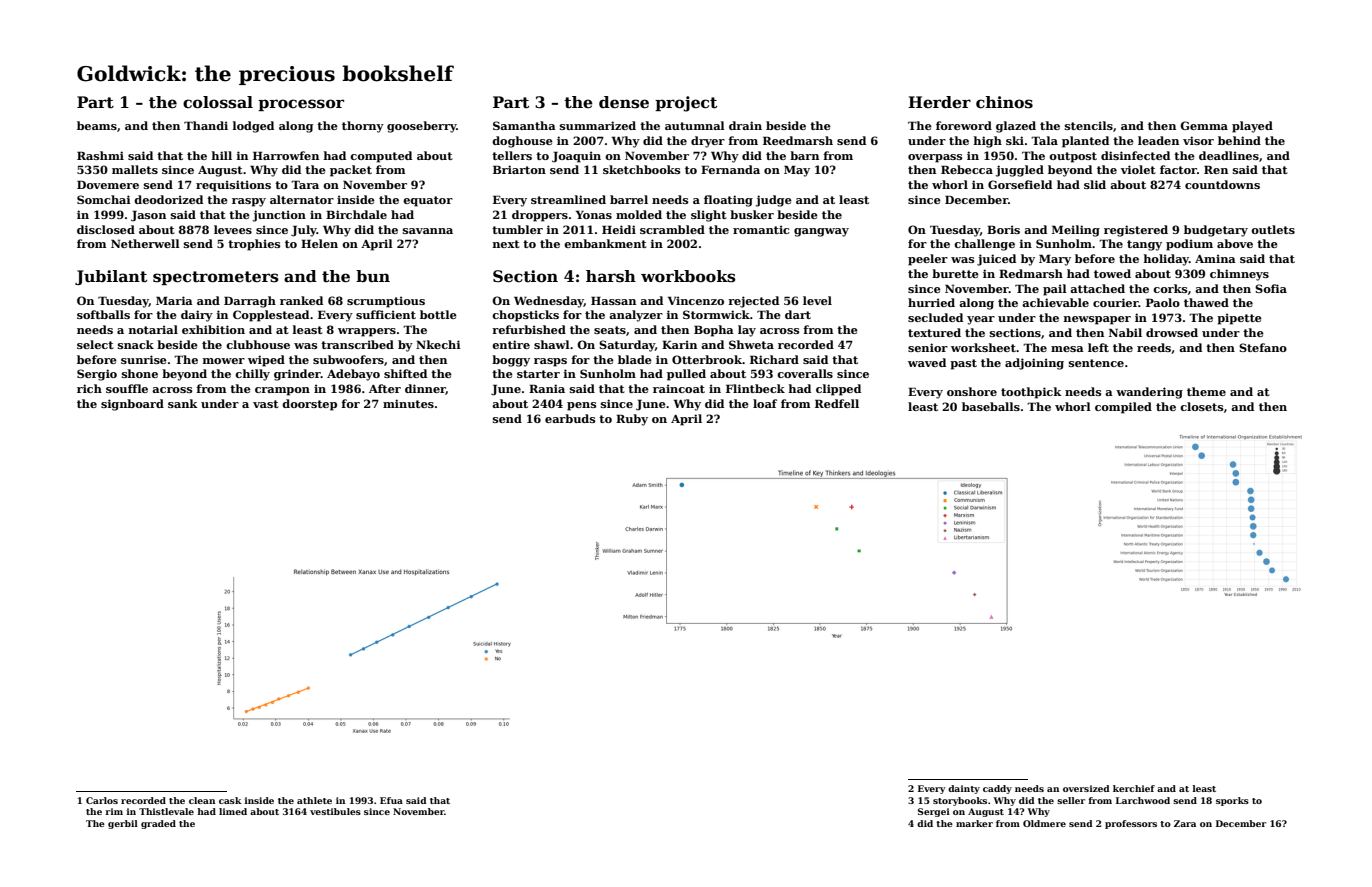 This page has height=887, width=1372. Describe the element at coordinates (314, 800) in the page. I see `athlete` at that location.
